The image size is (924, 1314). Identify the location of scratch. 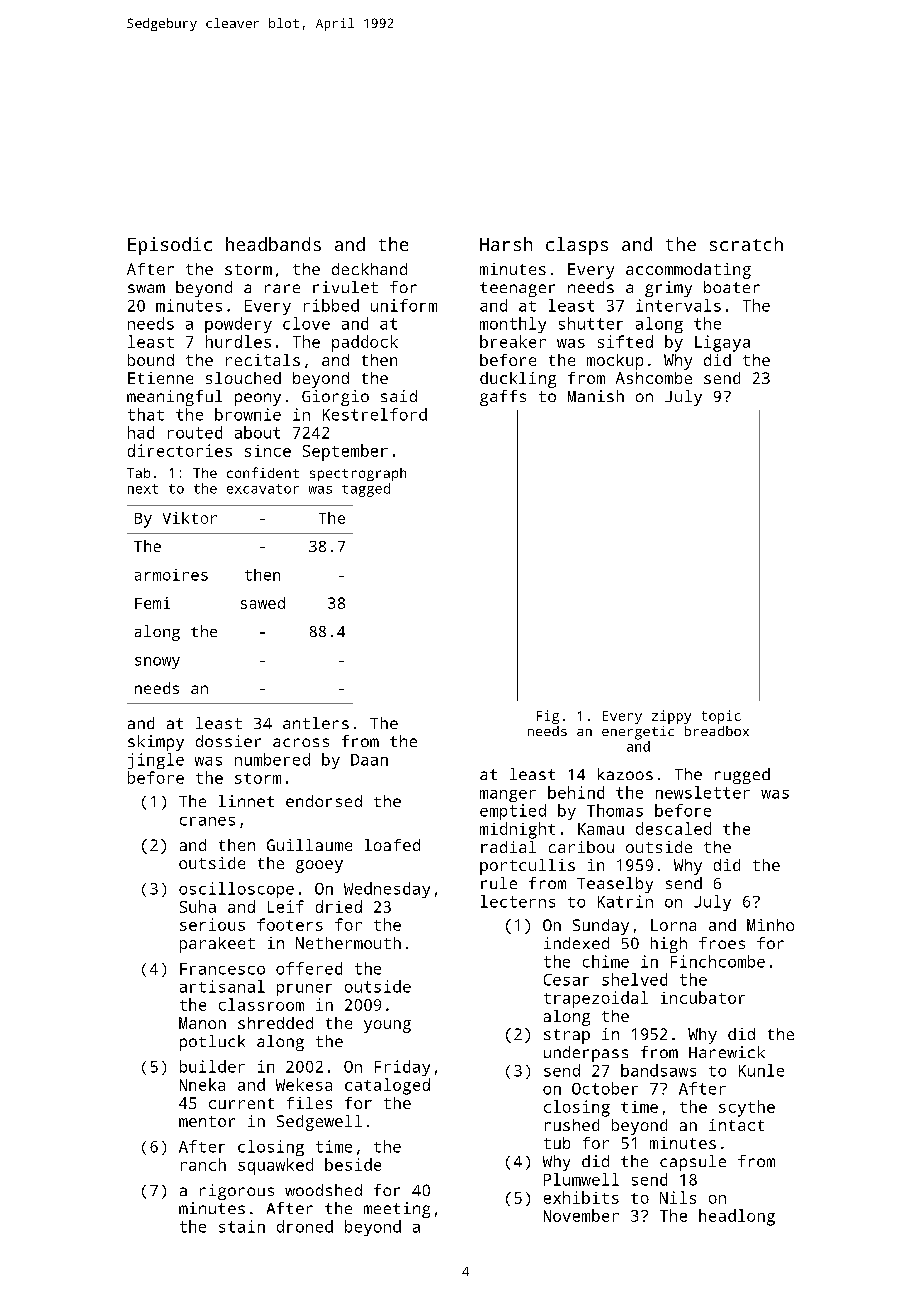
(746, 244).
